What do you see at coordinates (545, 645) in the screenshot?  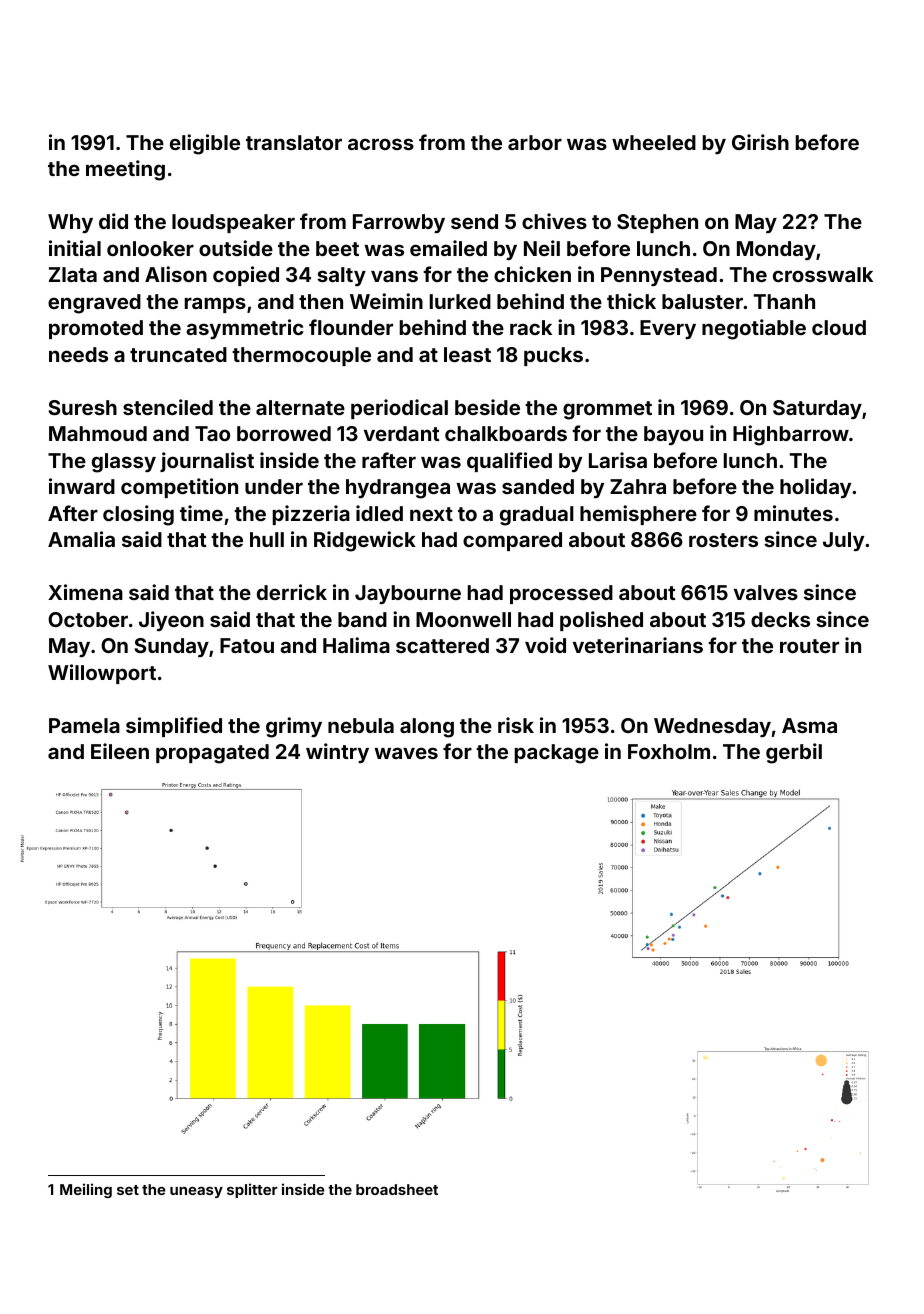 I see `void` at bounding box center [545, 645].
